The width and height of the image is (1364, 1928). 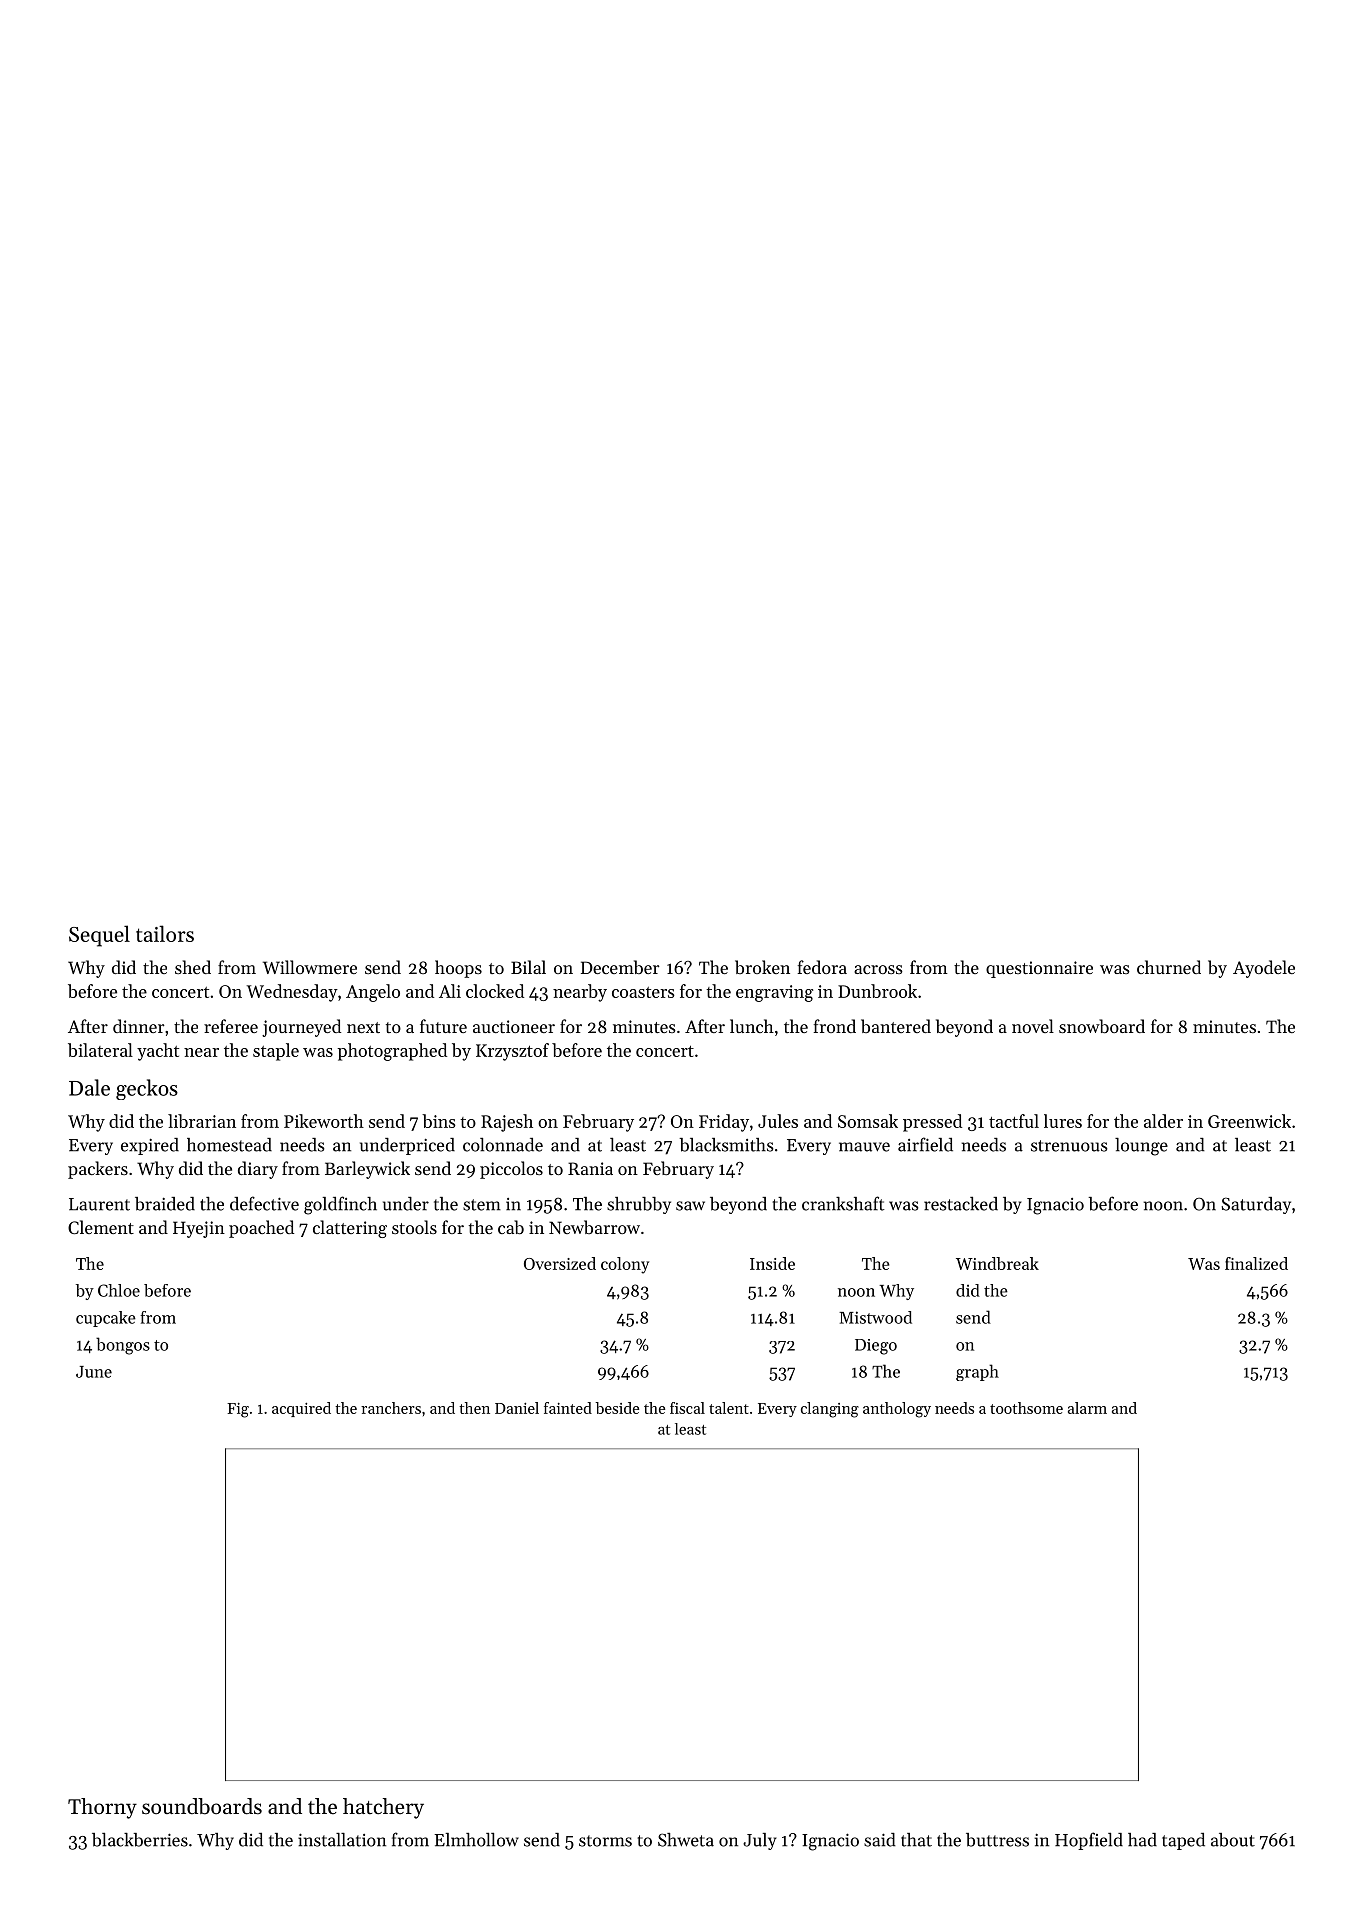 I want to click on Mistwood, so click(x=875, y=1317).
